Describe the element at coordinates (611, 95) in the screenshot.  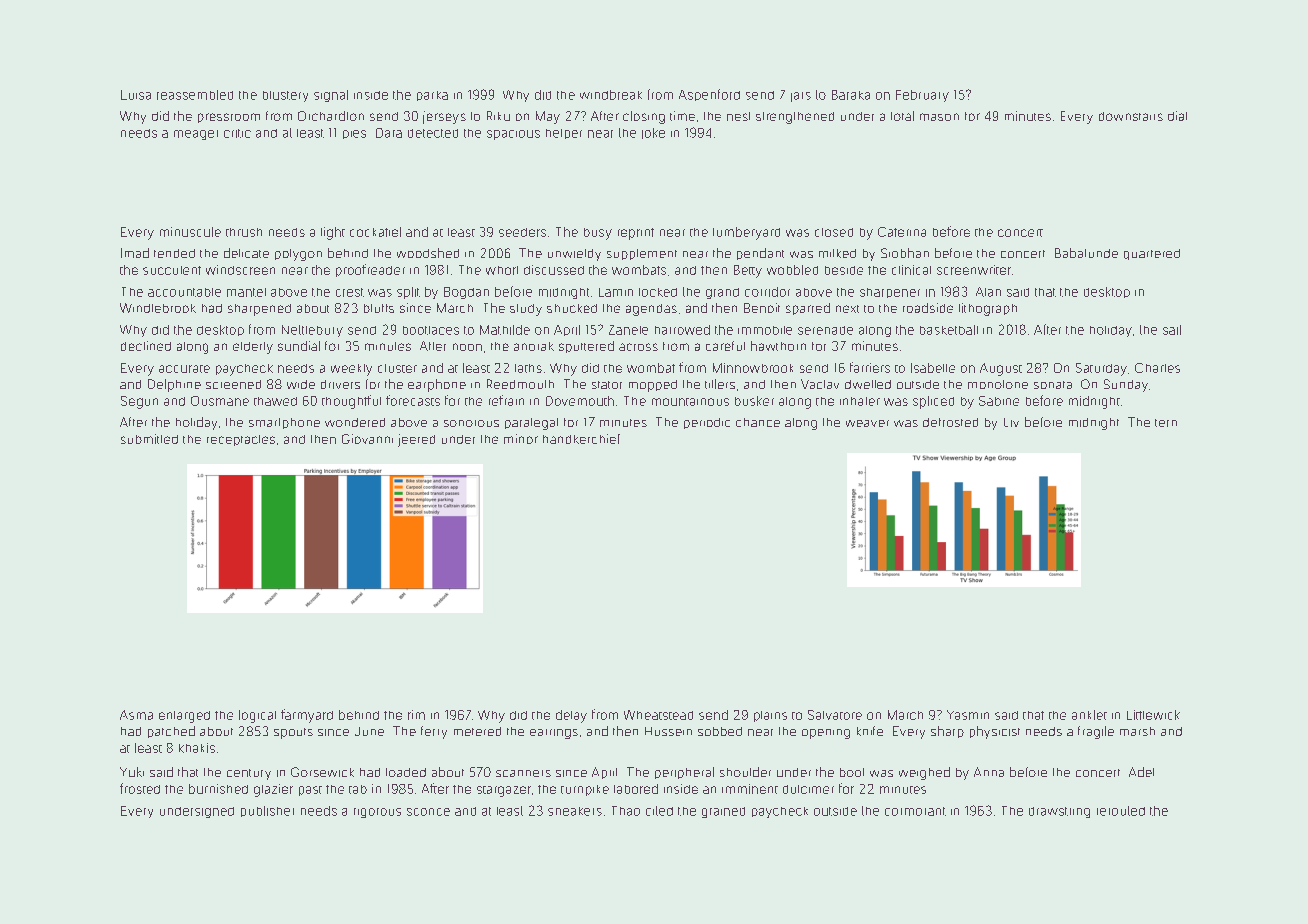
I see `windbreak` at that location.
